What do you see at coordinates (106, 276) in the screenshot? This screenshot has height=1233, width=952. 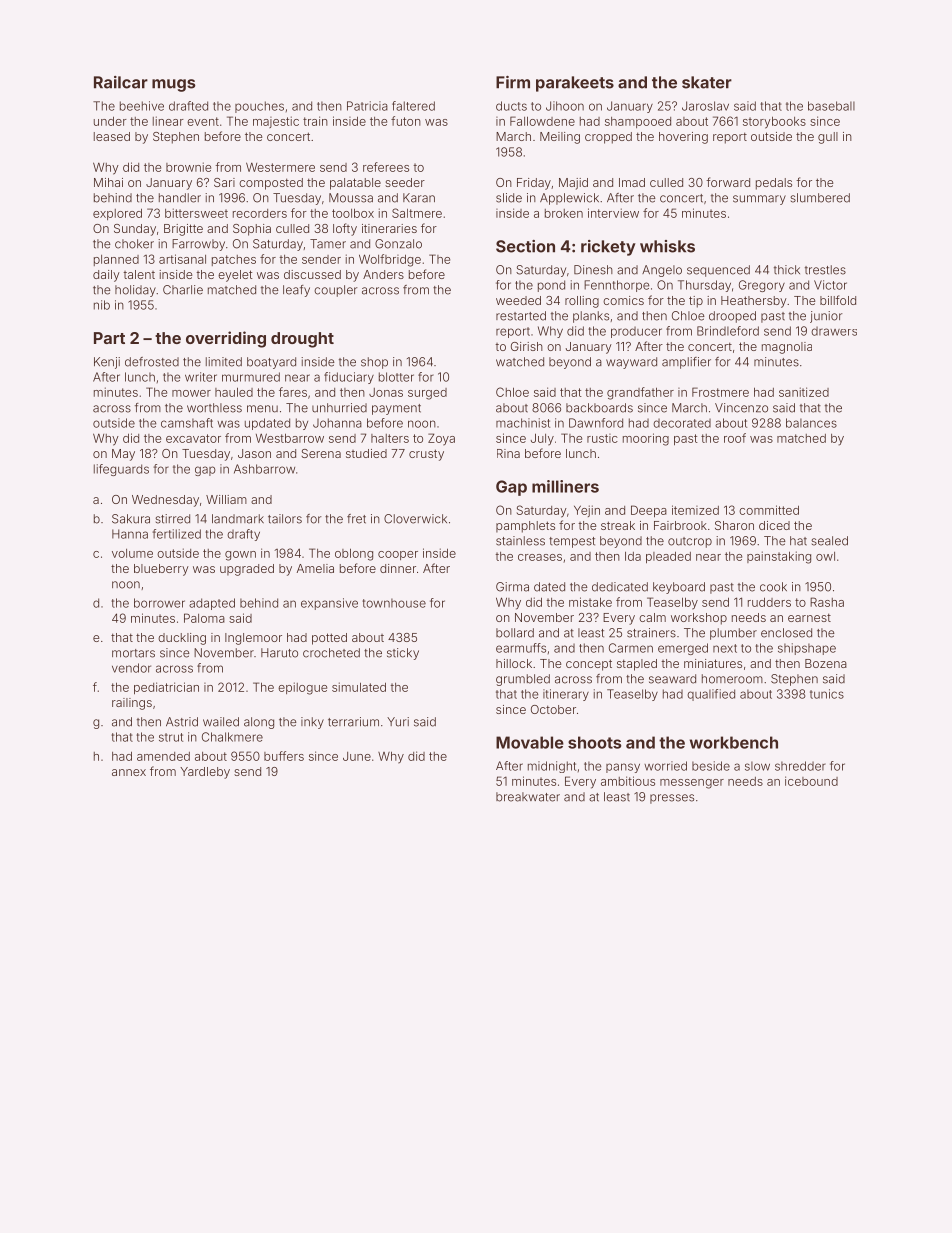 I see `daily` at bounding box center [106, 276].
